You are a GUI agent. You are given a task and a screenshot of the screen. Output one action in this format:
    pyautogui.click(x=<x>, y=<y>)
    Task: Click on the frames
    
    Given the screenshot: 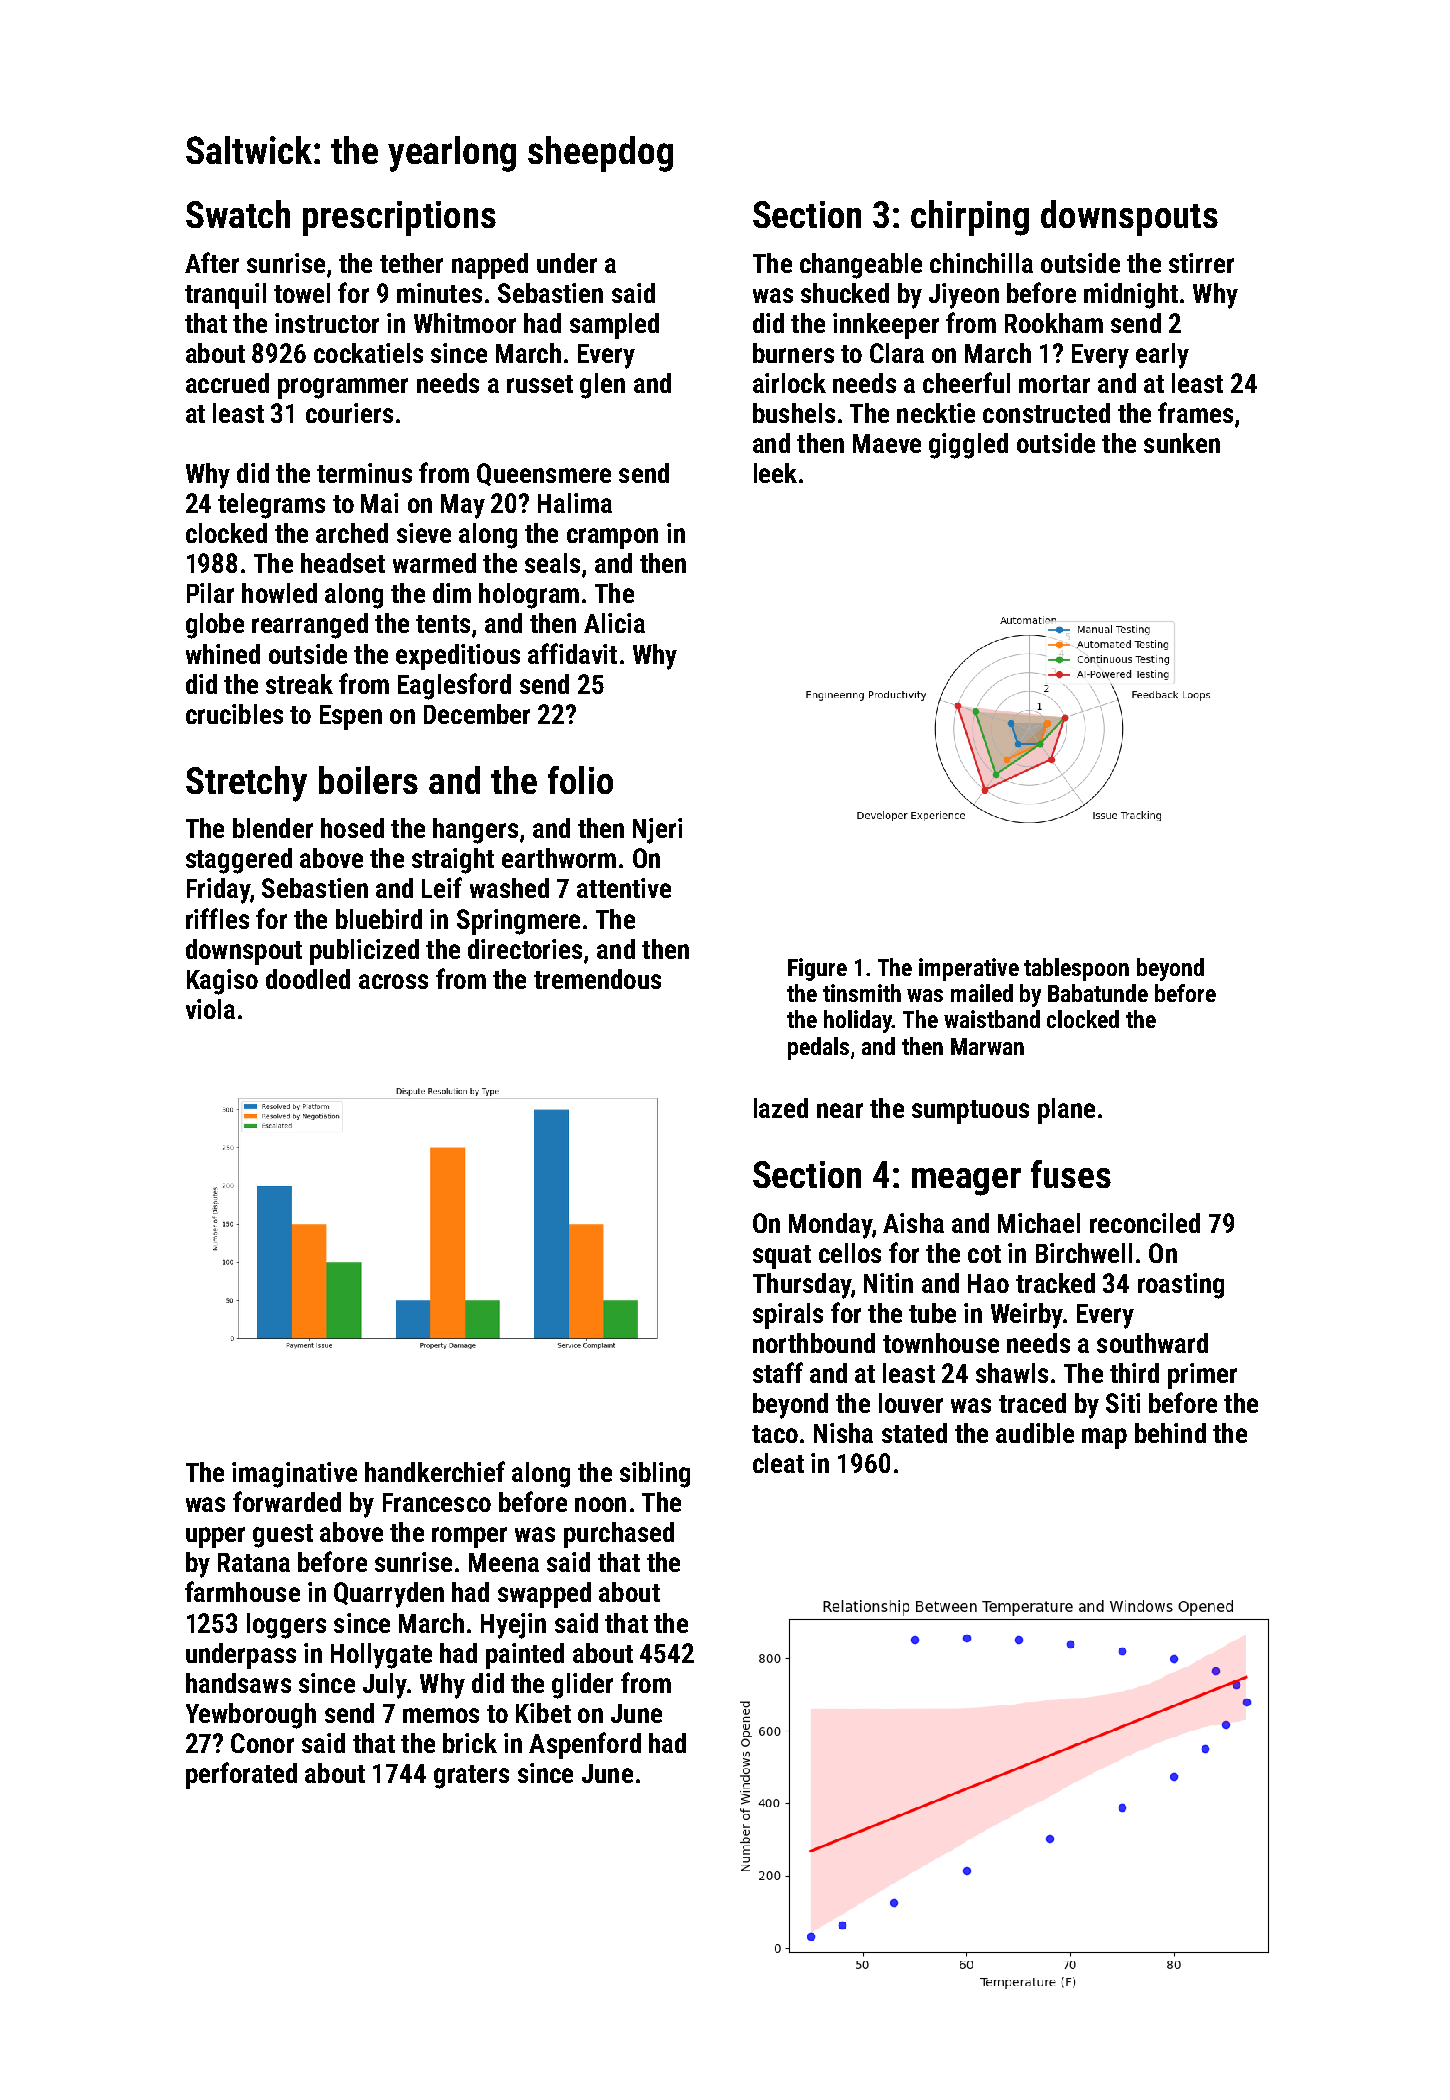 What is the action you would take?
    pyautogui.click(x=1195, y=412)
